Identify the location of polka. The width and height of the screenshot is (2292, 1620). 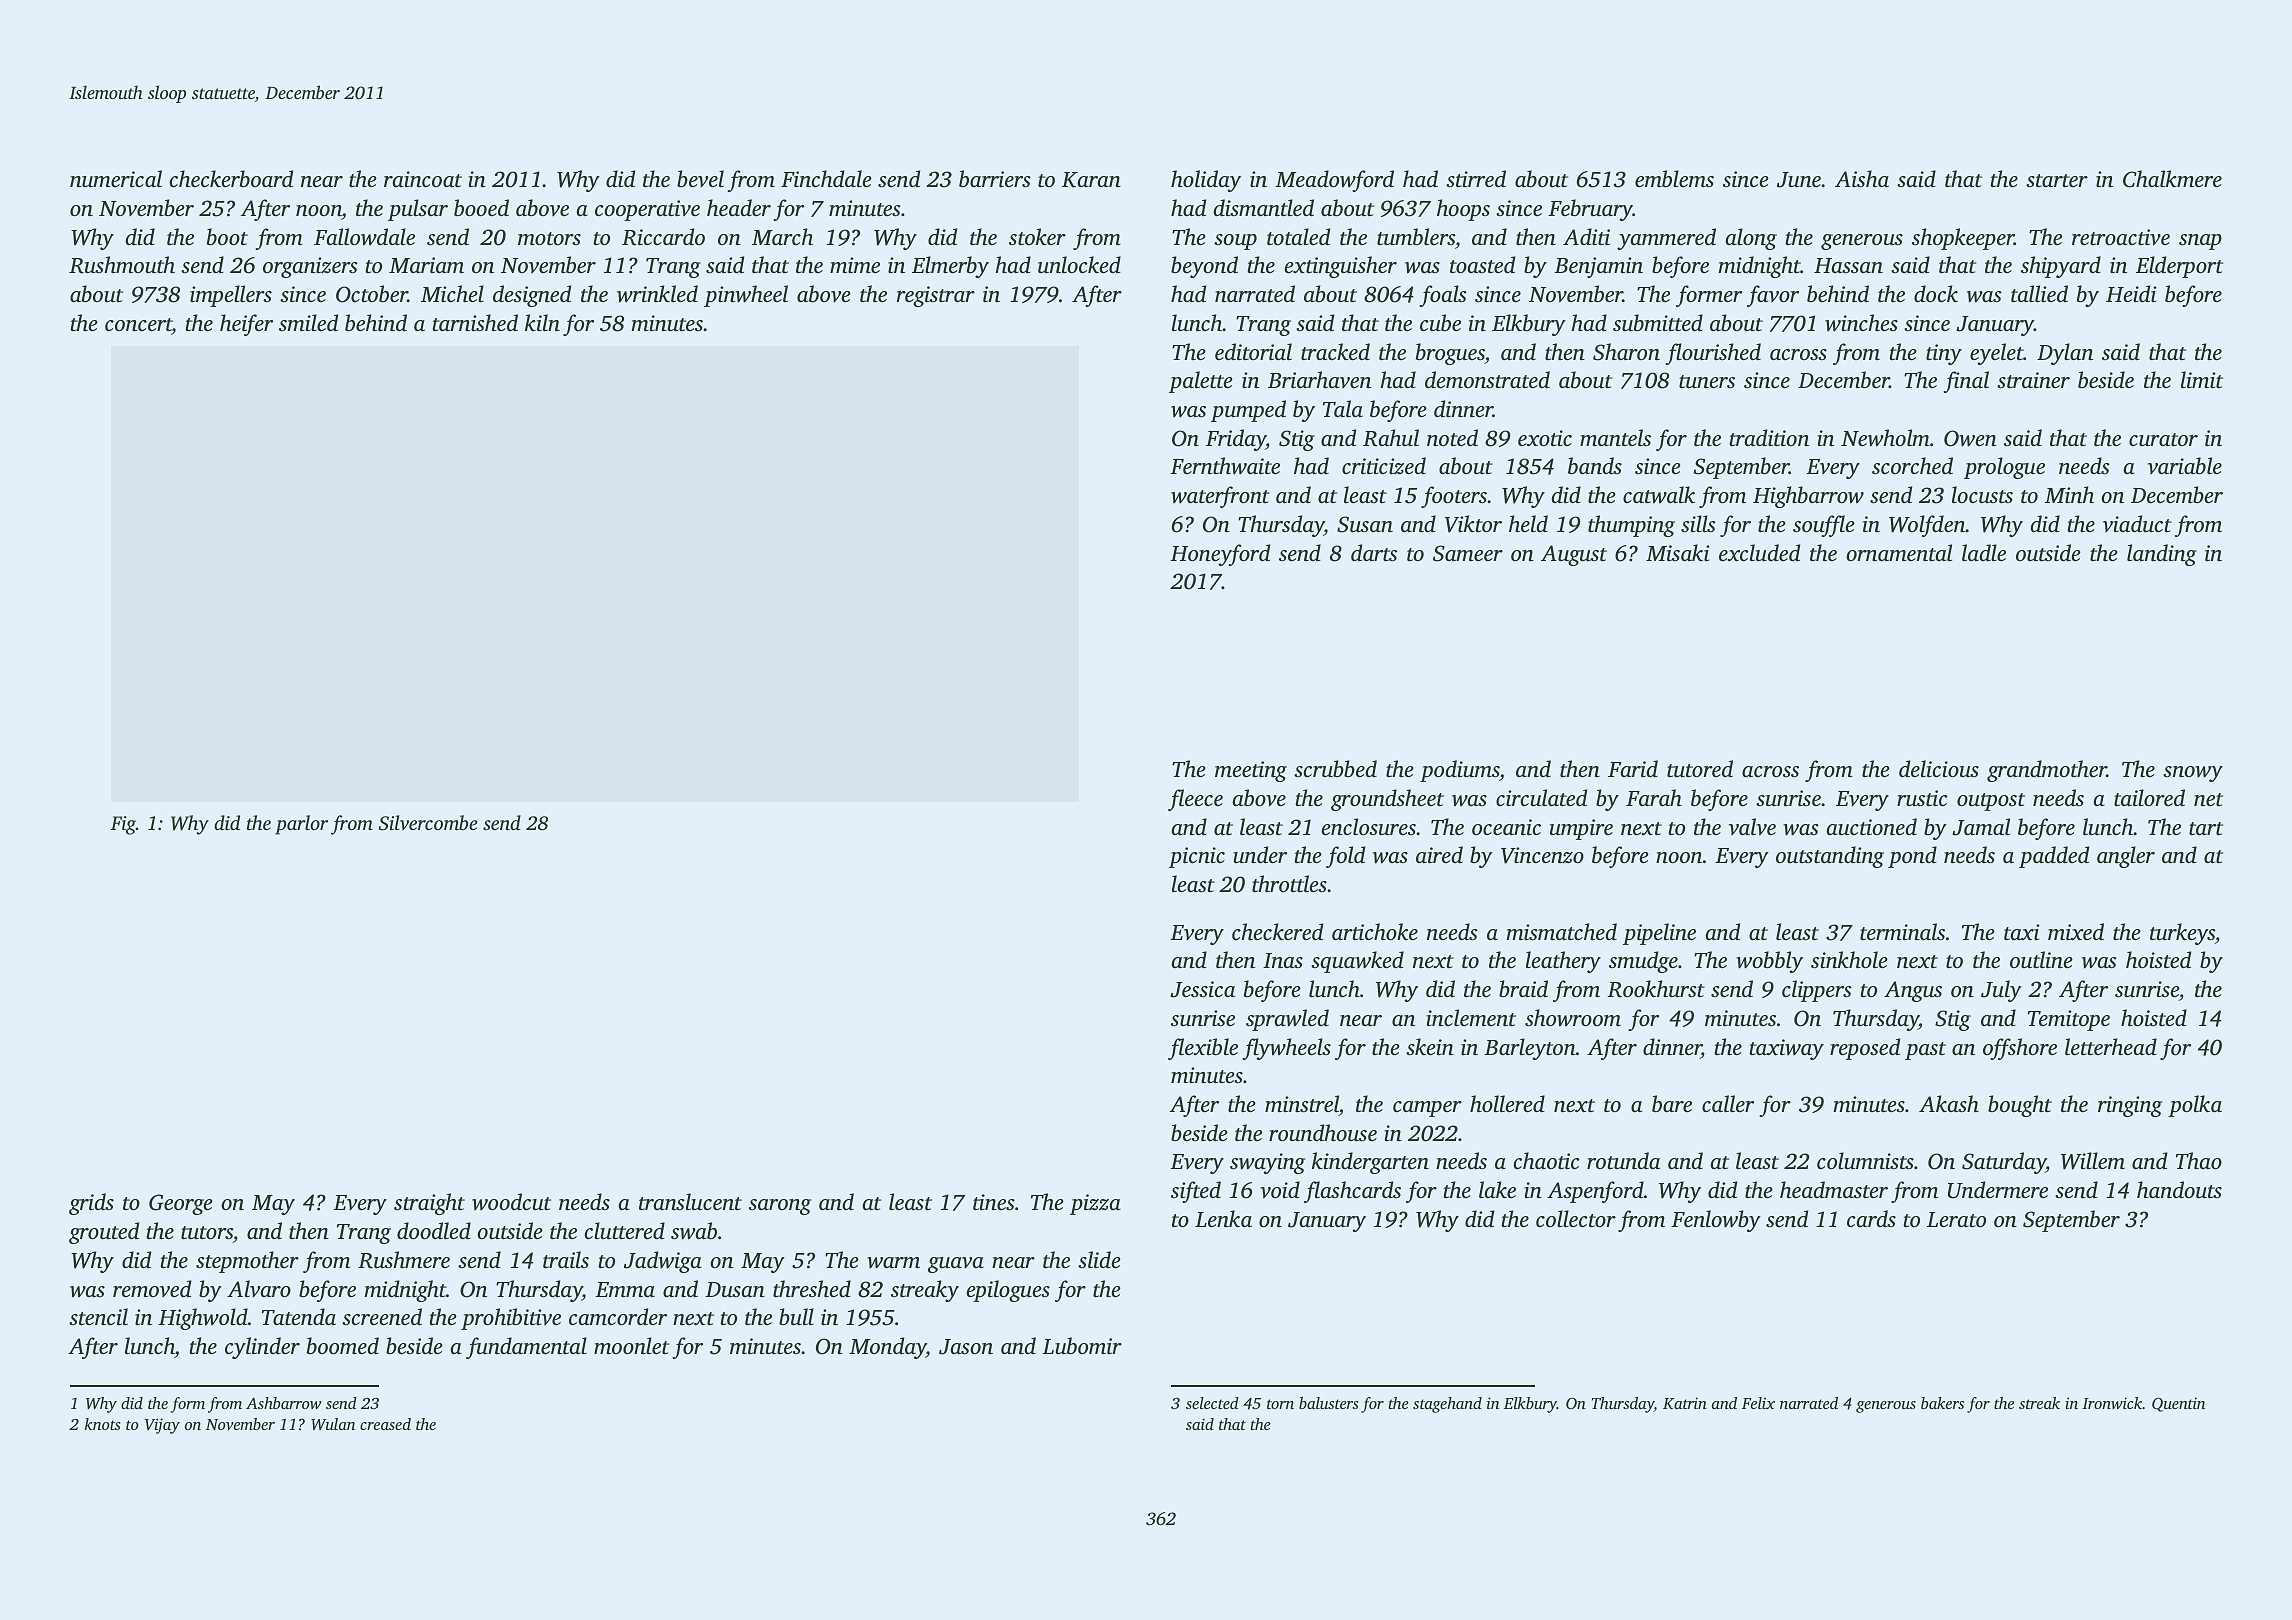
(2195, 1106).
